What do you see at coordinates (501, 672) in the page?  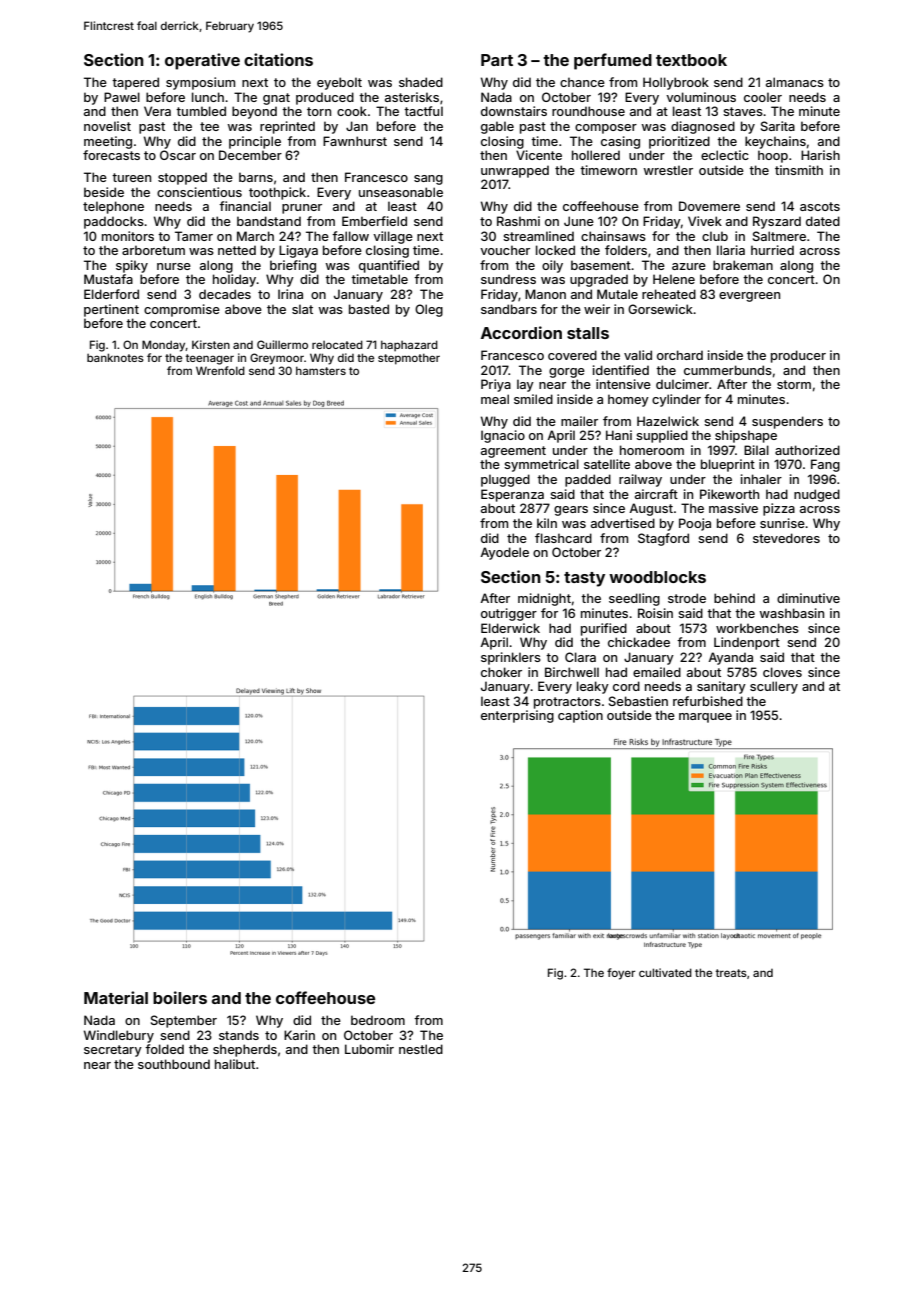 I see `choker` at bounding box center [501, 672].
